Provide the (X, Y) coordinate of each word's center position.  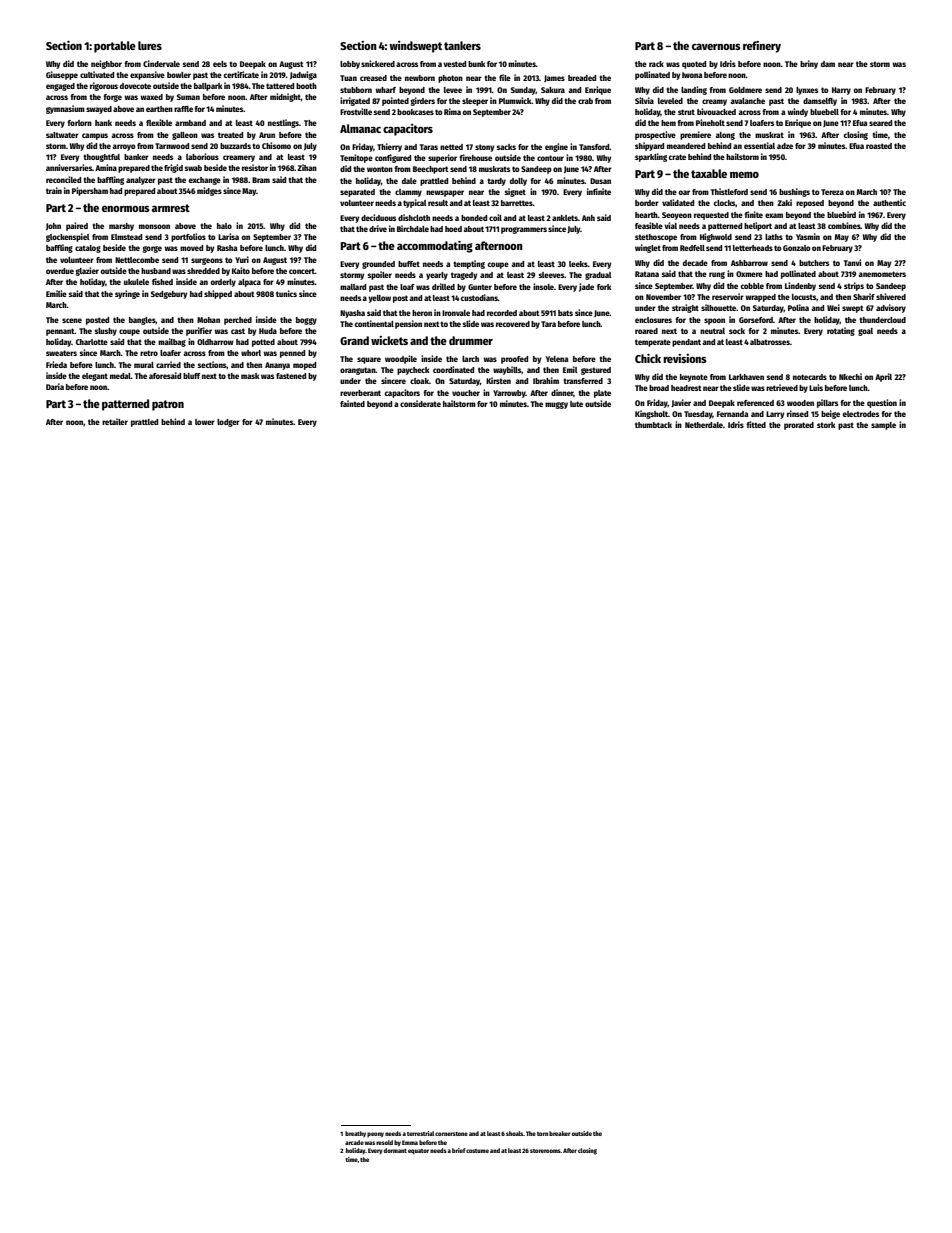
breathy (355, 1134)
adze (785, 146)
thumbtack (653, 425)
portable (115, 47)
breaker (559, 1133)
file (505, 77)
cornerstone (451, 1134)
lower (205, 422)
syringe (127, 294)
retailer (115, 421)
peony (375, 1135)
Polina (798, 307)
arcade (354, 1142)
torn (542, 1134)
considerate (420, 403)
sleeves (551, 275)
